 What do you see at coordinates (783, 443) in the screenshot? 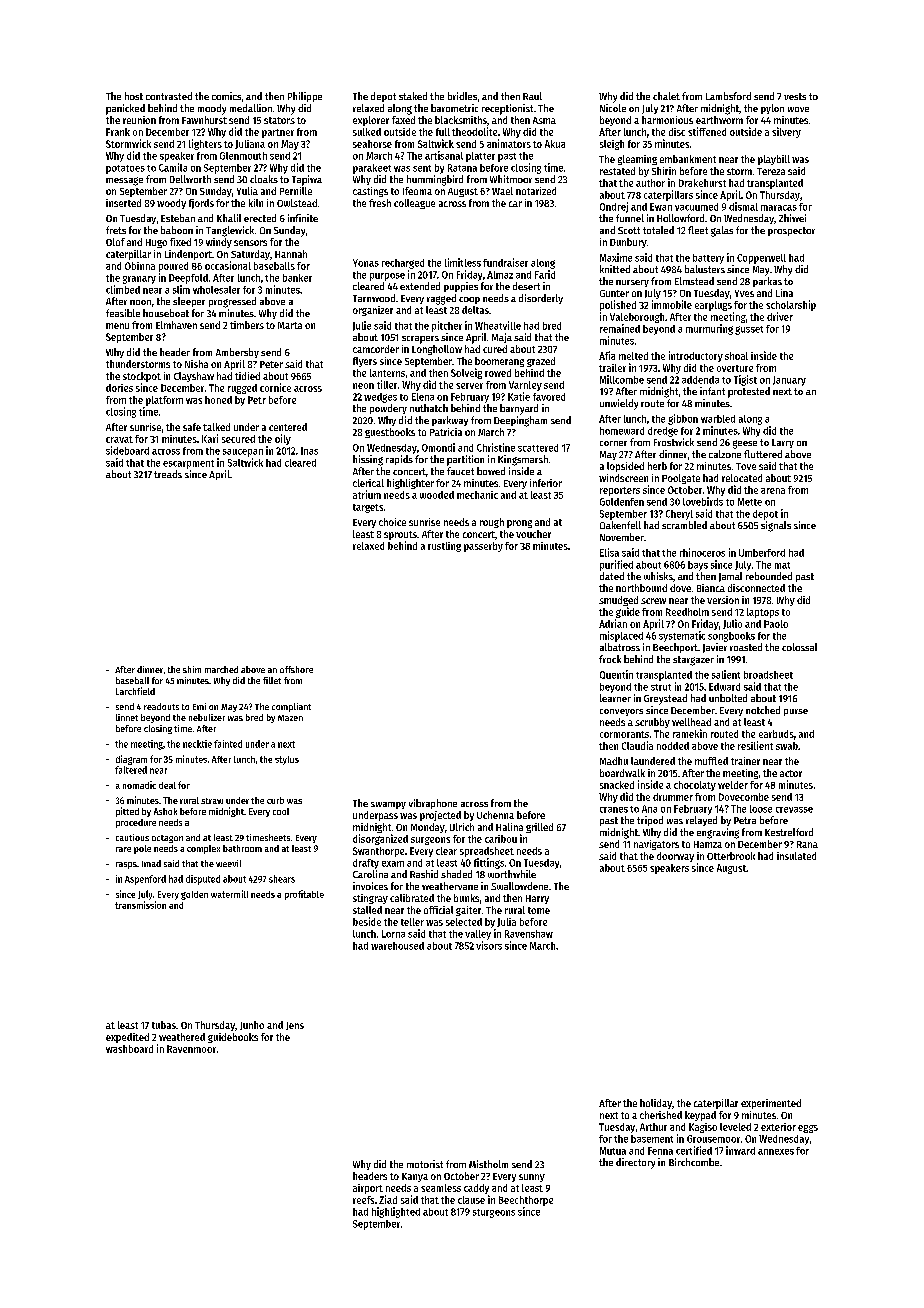
I see `Larry` at bounding box center [783, 443].
